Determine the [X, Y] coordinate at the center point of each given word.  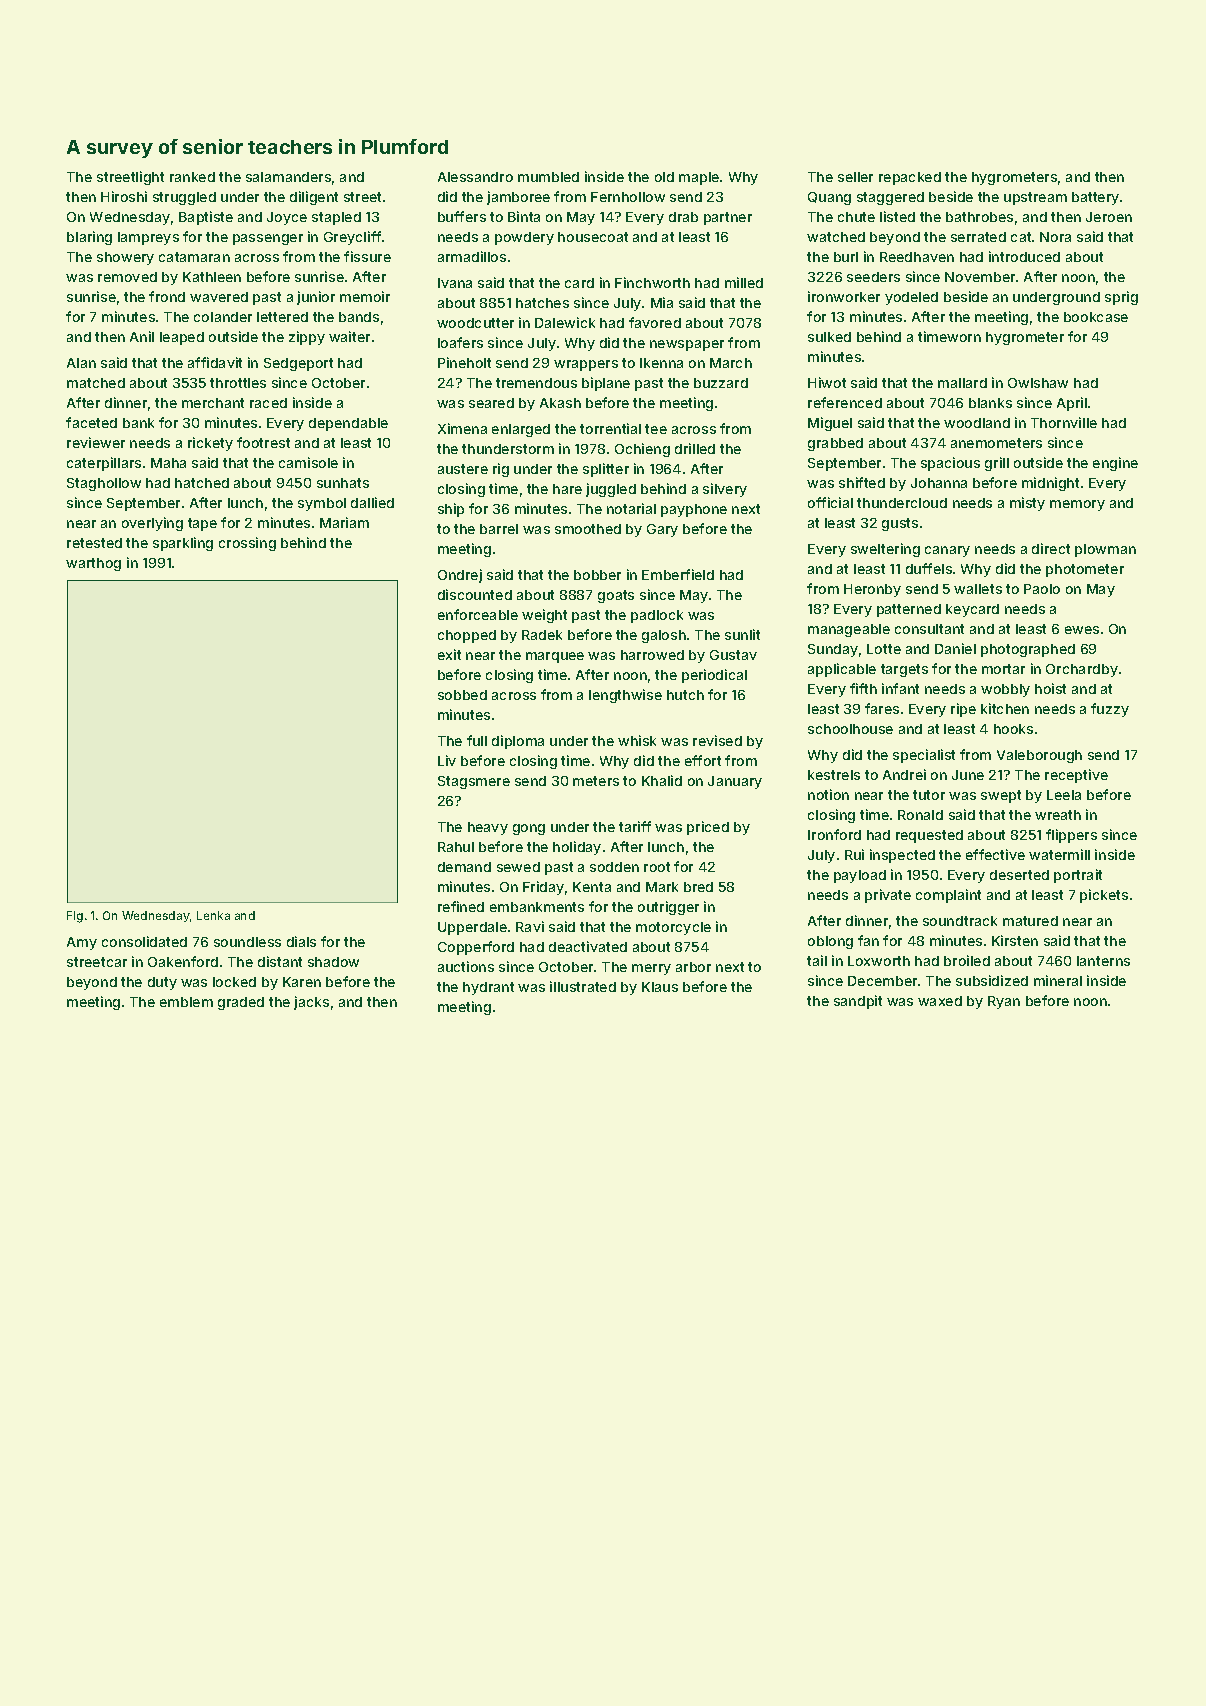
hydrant [488, 988]
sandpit [858, 1002]
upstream [1035, 198]
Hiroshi [124, 196]
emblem [186, 1002]
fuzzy [1110, 710]
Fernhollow [628, 197]
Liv [447, 760]
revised [717, 740]
